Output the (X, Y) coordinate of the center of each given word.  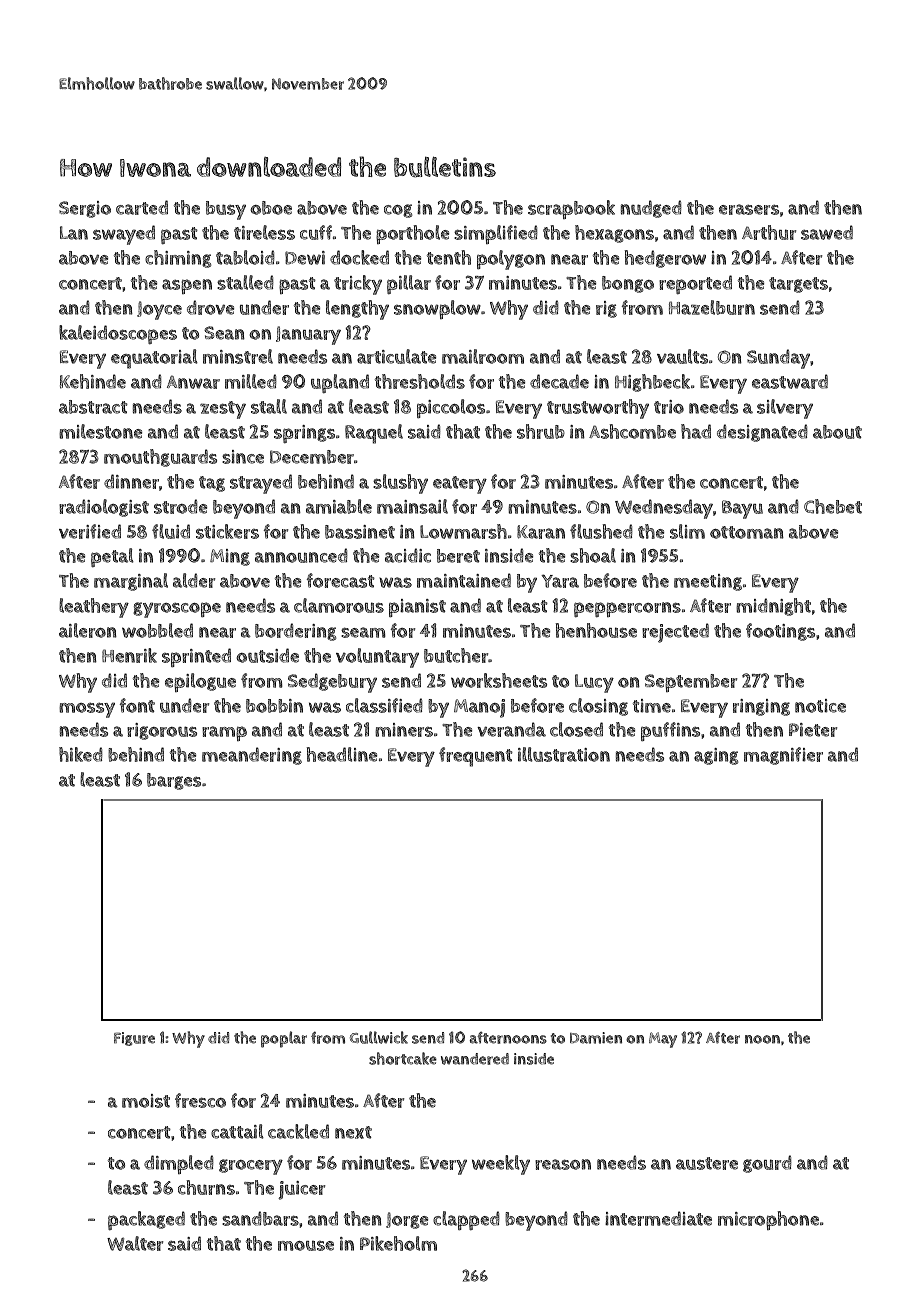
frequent (476, 757)
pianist (417, 608)
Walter (135, 1243)
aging (716, 756)
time (652, 706)
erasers (749, 209)
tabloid (245, 257)
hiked (81, 754)
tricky (358, 285)
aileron (88, 630)
